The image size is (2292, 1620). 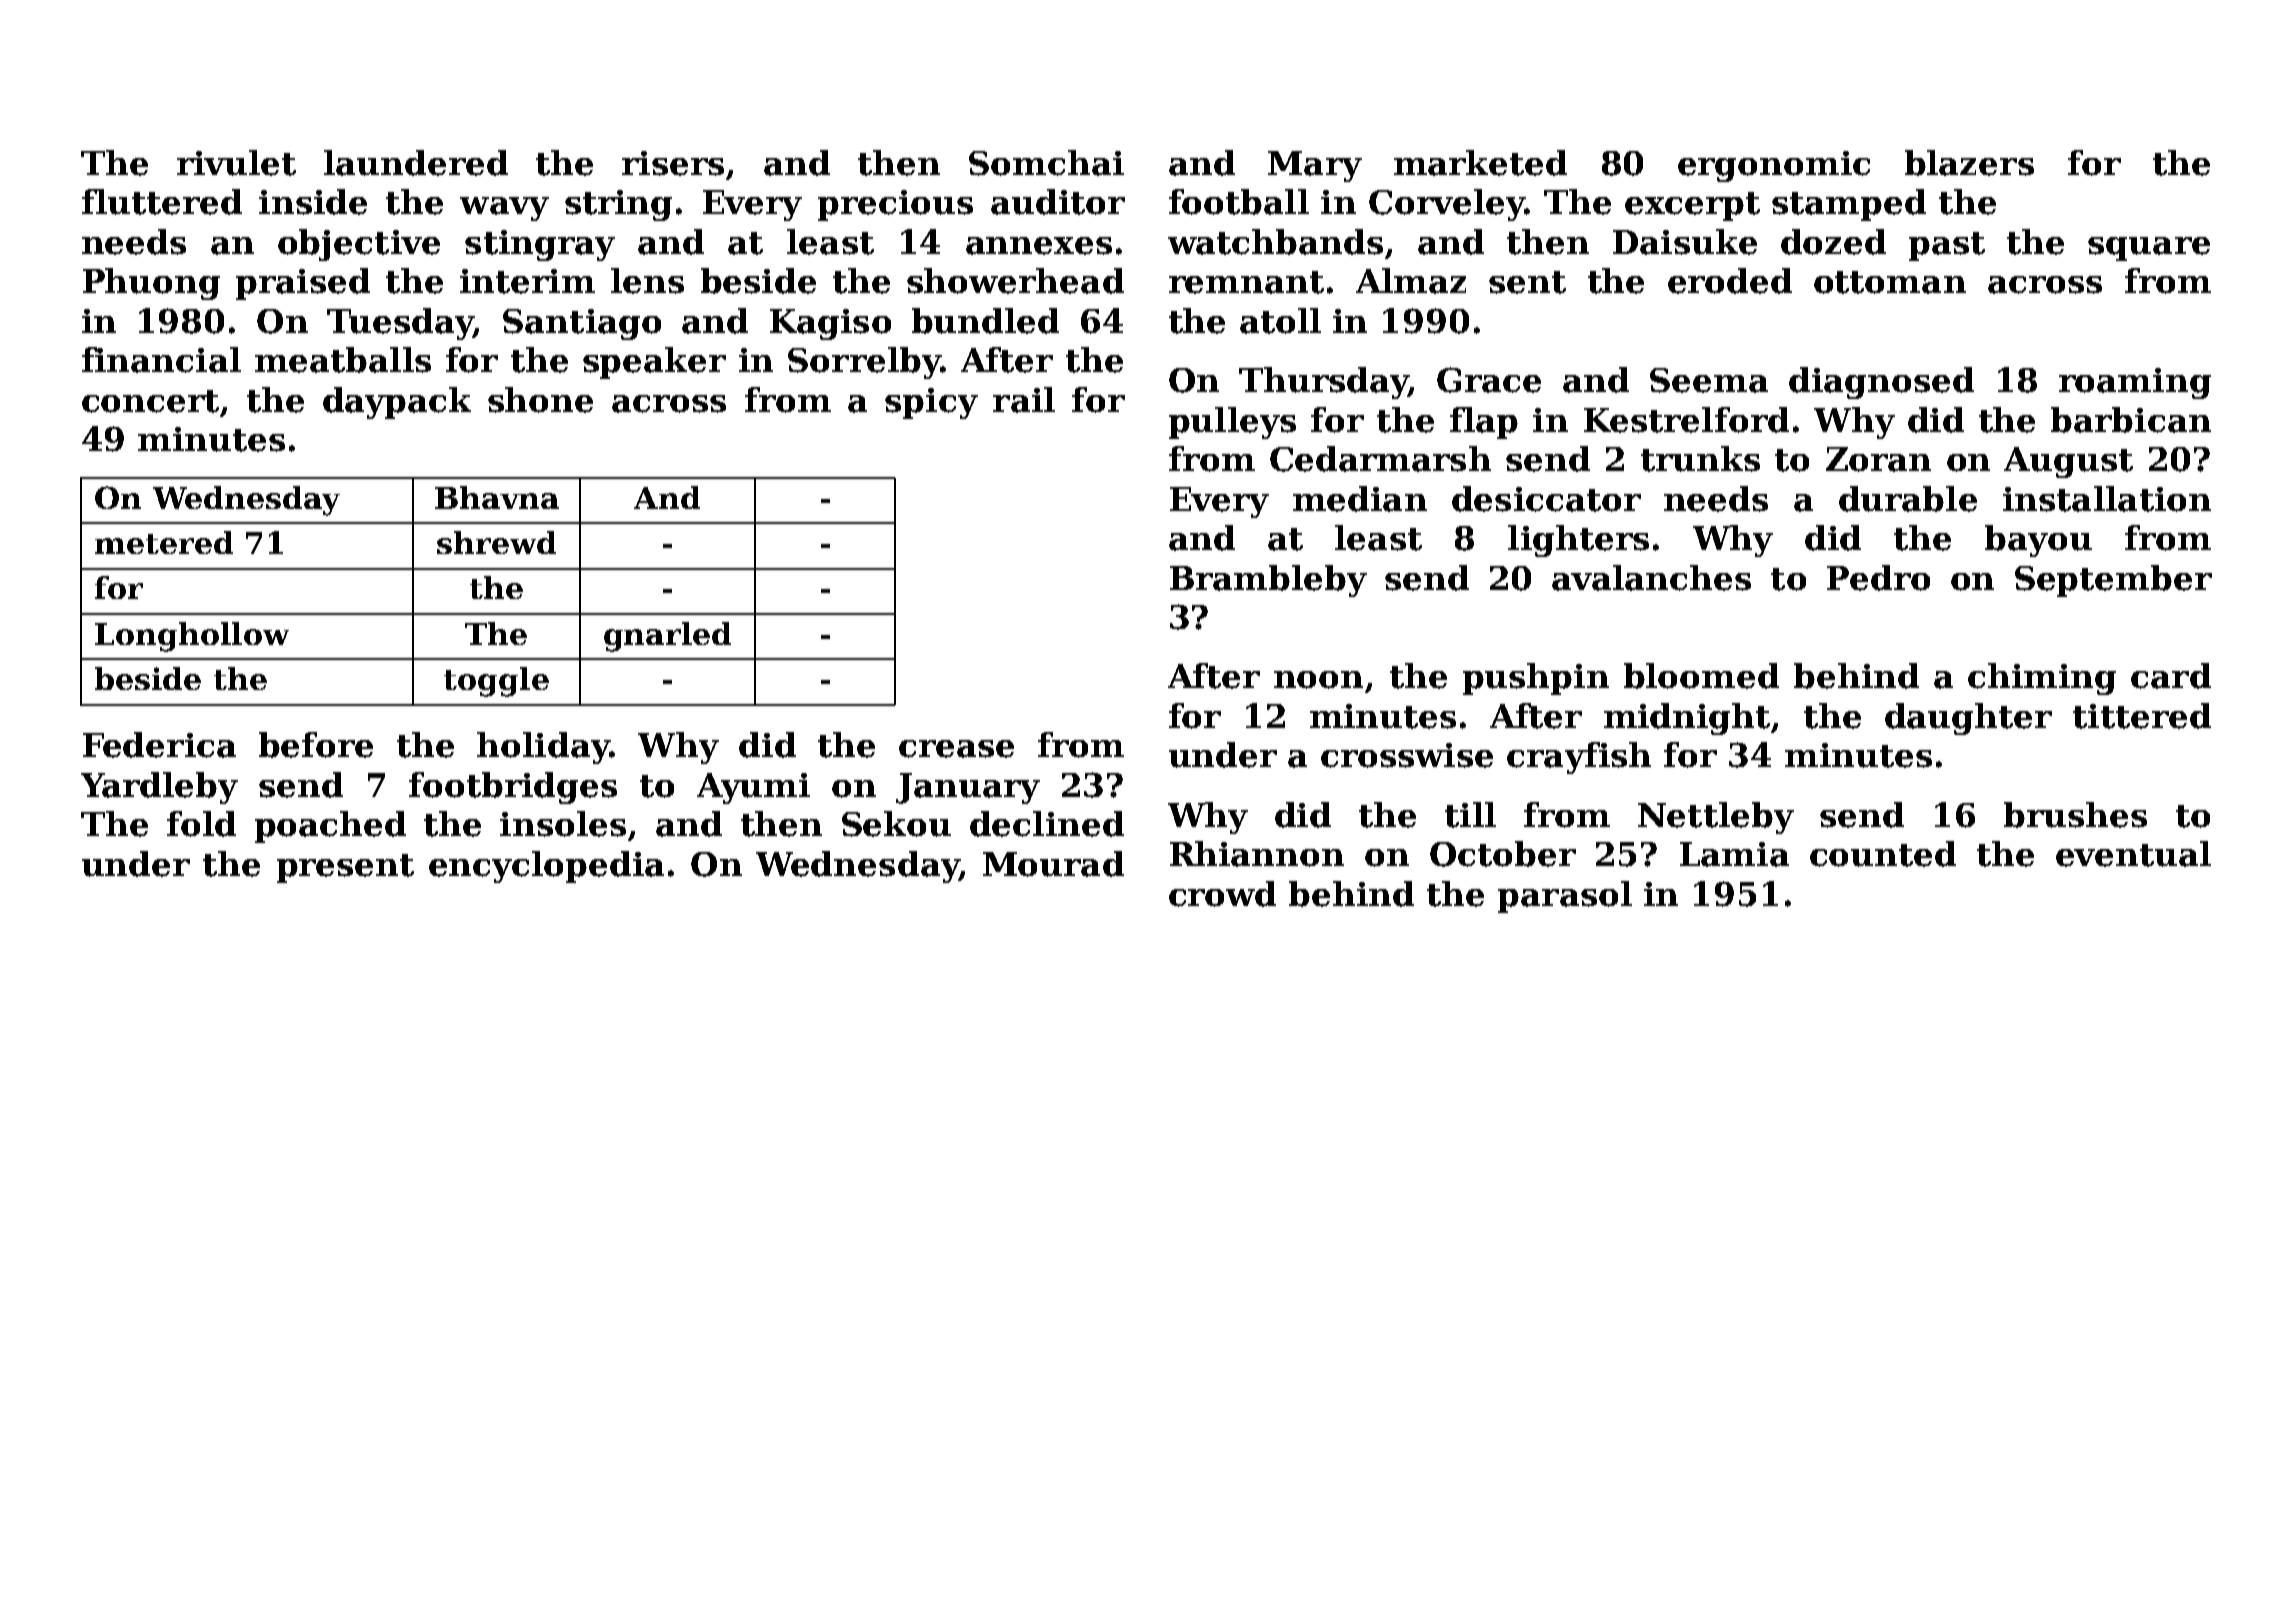 I want to click on crease, so click(x=956, y=749).
